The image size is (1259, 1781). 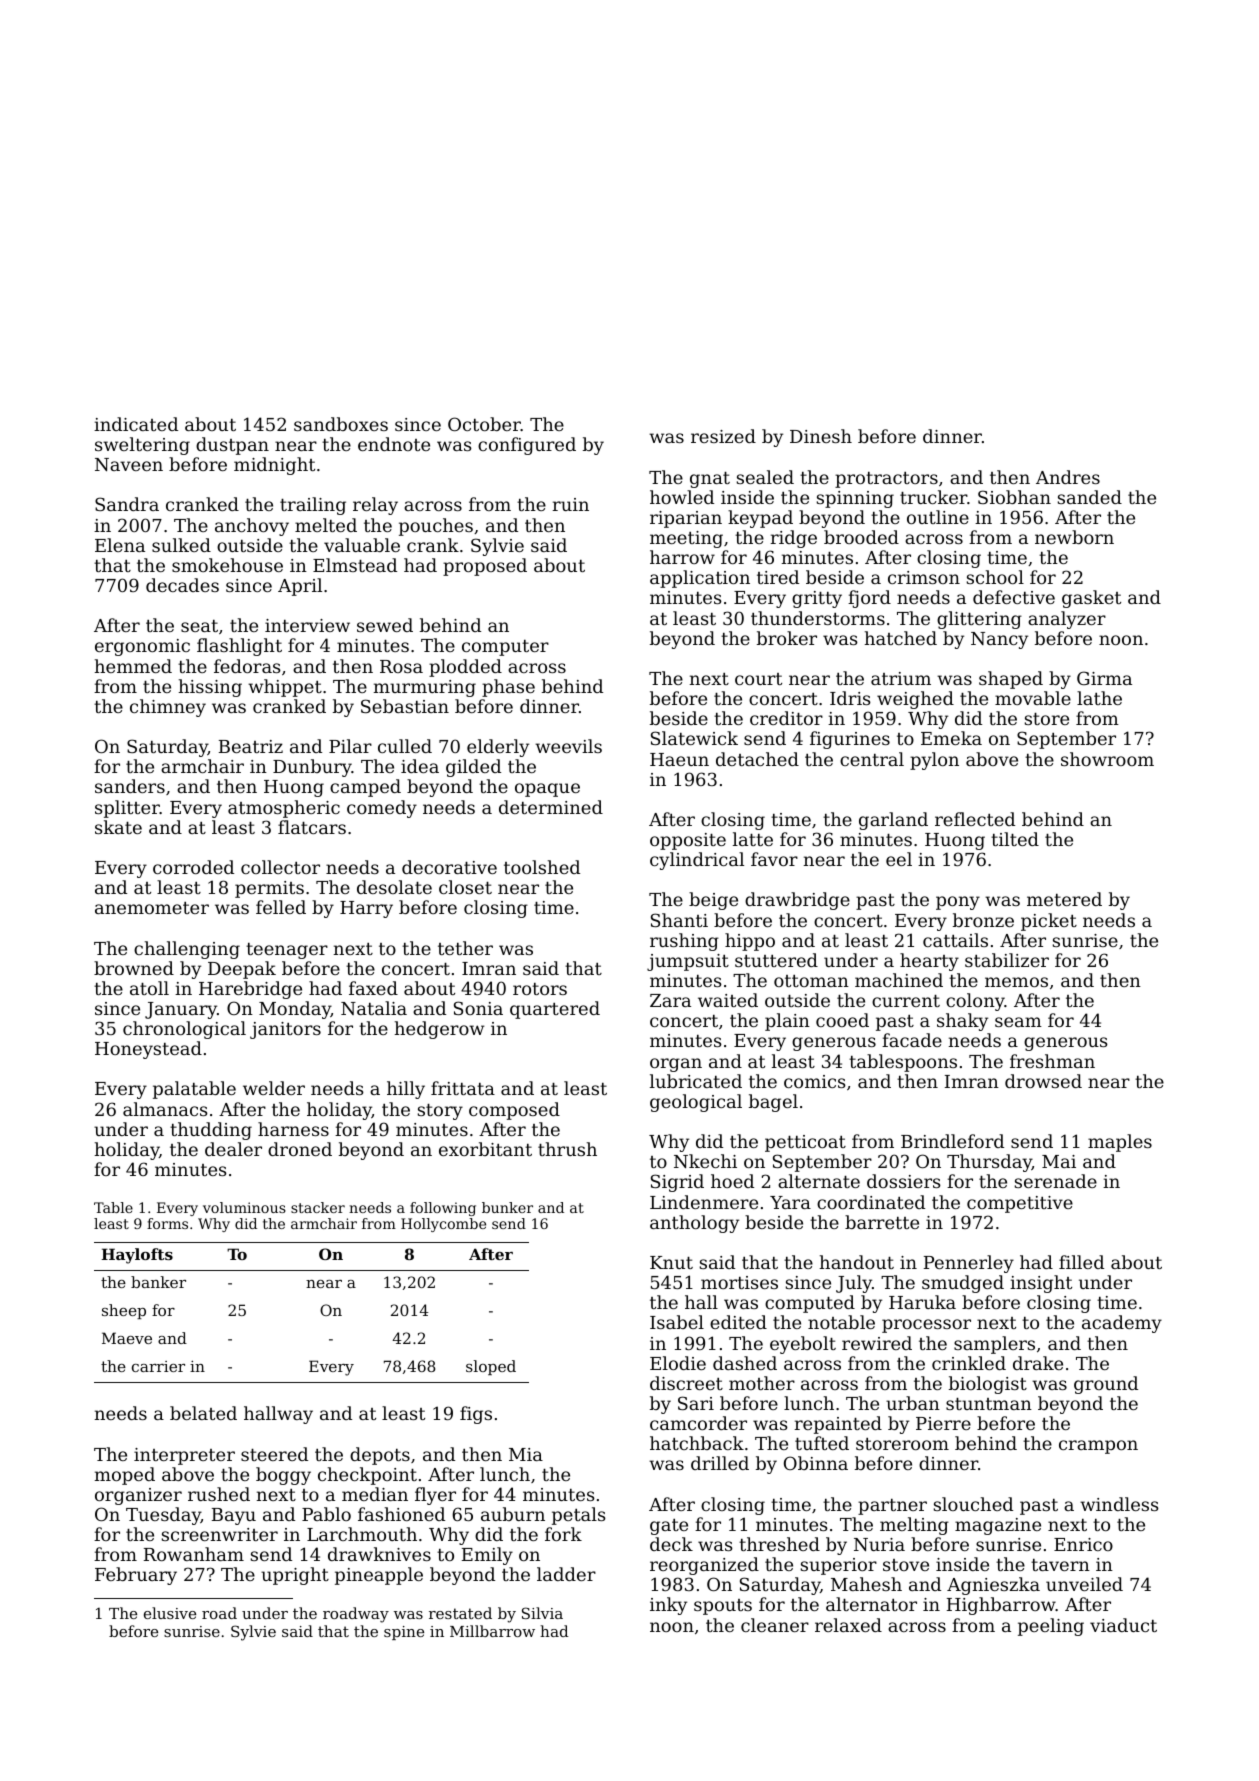 I want to click on detached, so click(x=757, y=759).
